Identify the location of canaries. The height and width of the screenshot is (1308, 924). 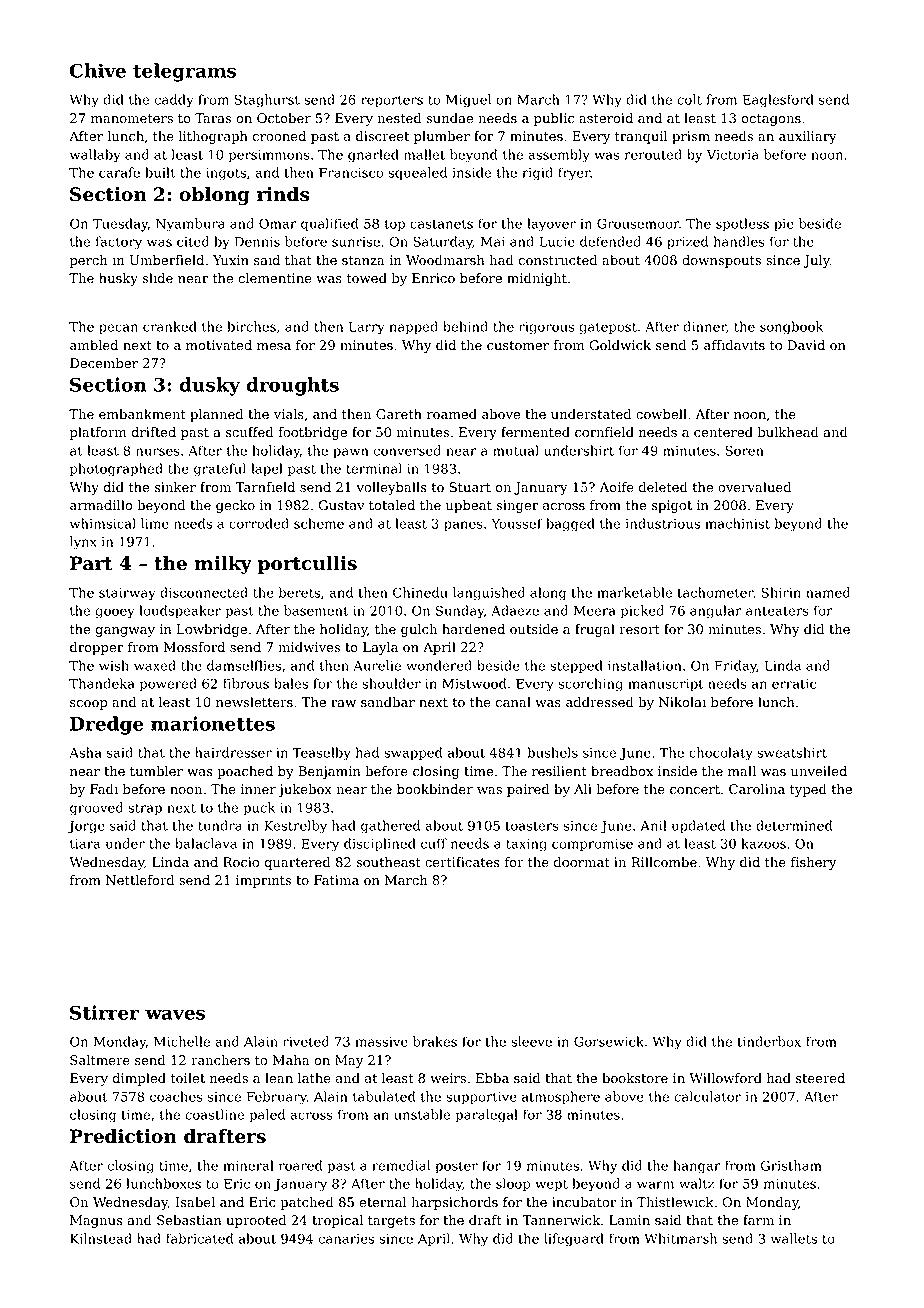
(346, 1239).
